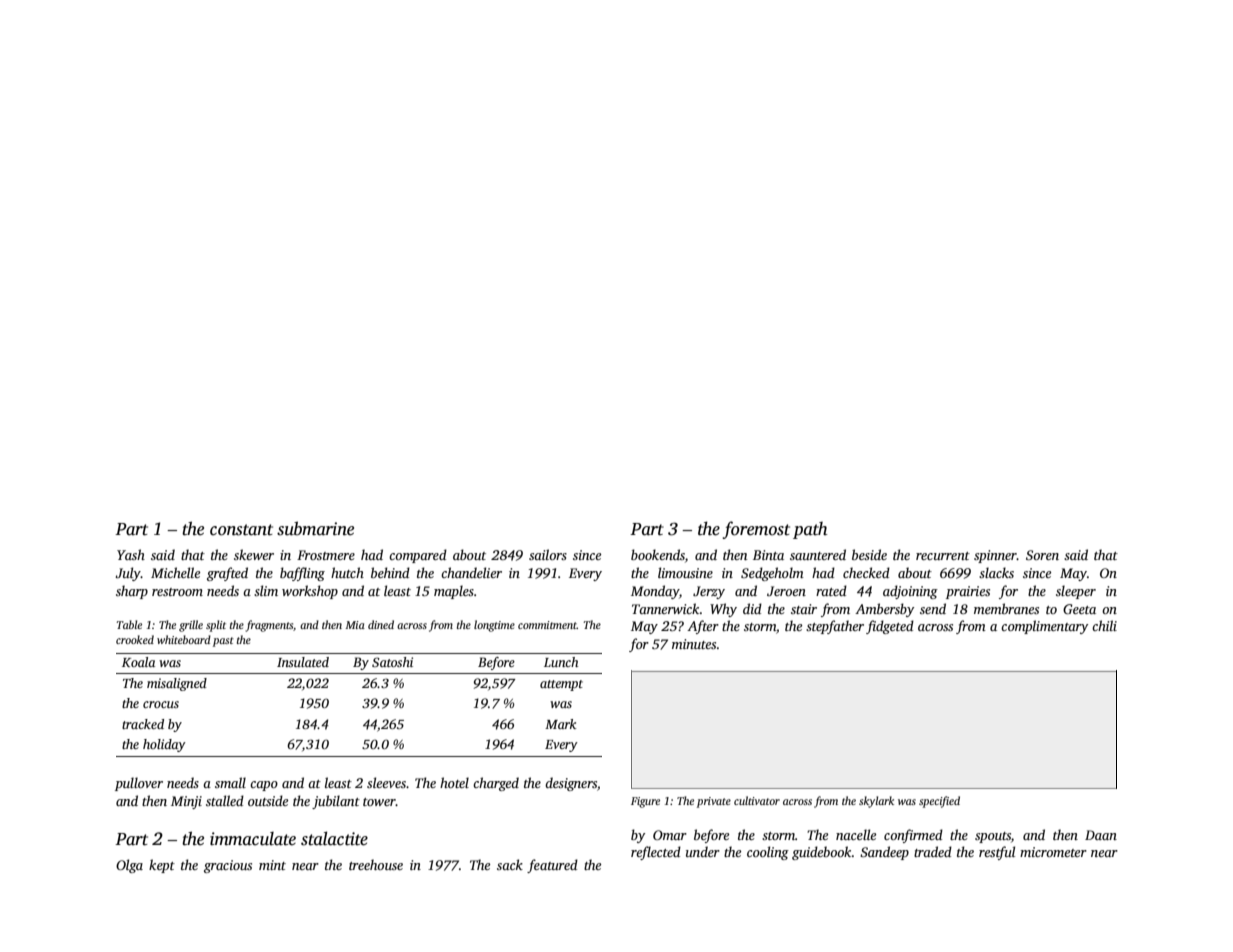  I want to click on immaculate, so click(253, 839).
